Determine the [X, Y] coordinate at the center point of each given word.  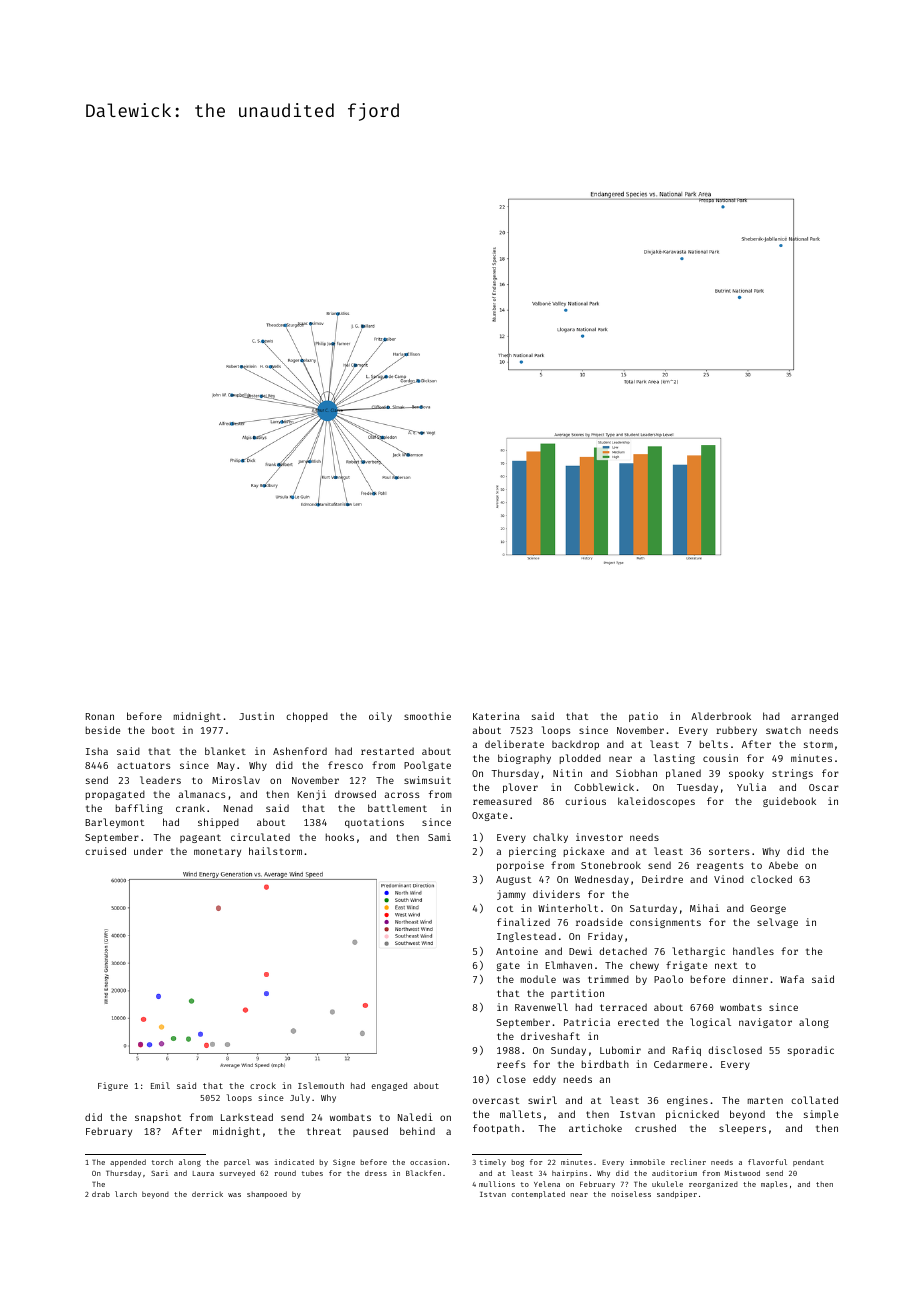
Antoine [517, 951]
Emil [160, 1085]
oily [380, 717]
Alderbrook [721, 716]
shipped [218, 823]
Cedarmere [680, 1064]
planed [683, 774]
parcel [237, 1163]
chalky [550, 838]
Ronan [100, 716]
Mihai [704, 908]
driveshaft [550, 1036]
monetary [217, 852]
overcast [496, 1100]
